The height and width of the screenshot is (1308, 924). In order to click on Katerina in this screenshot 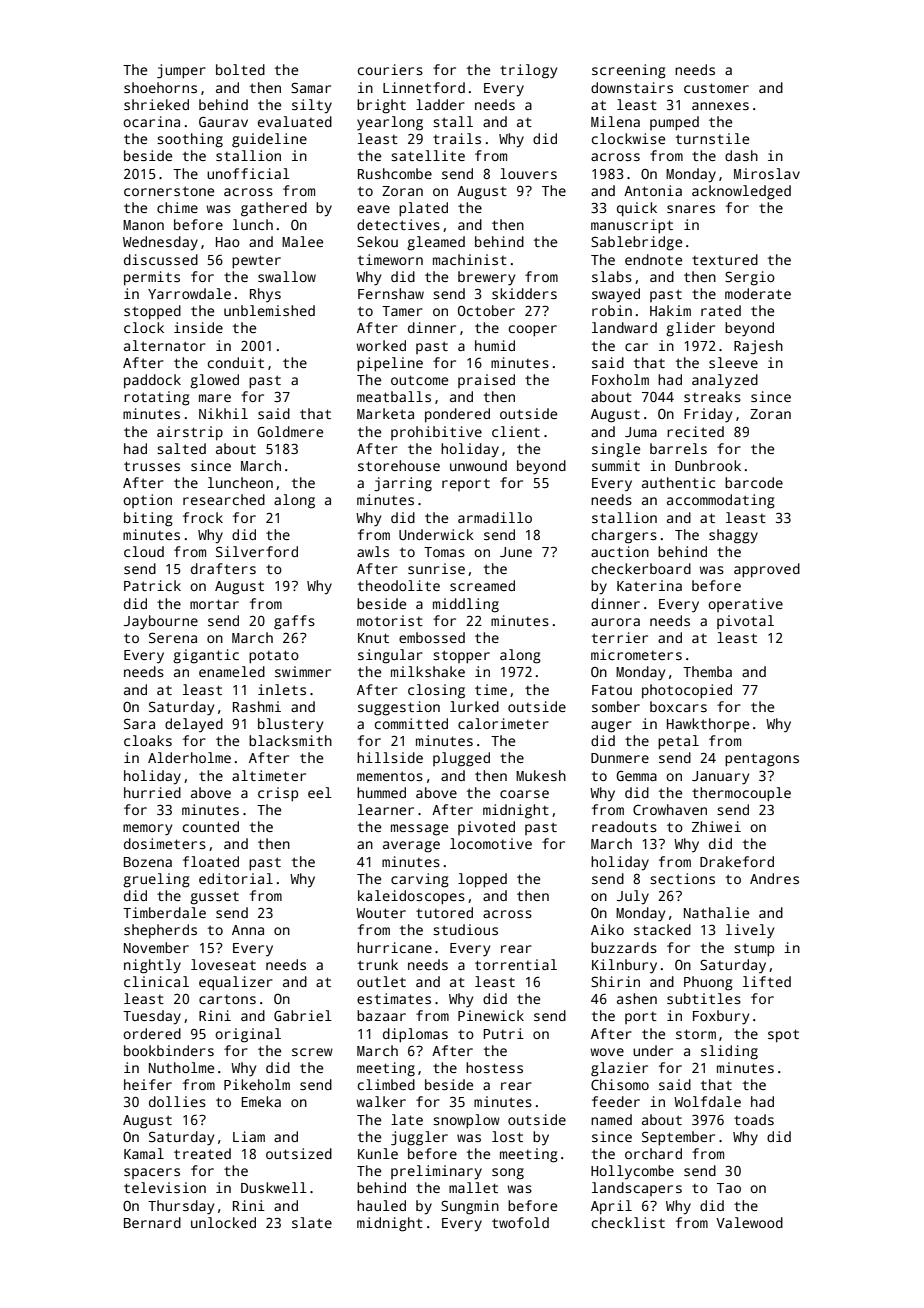, I will do `click(649, 585)`.
